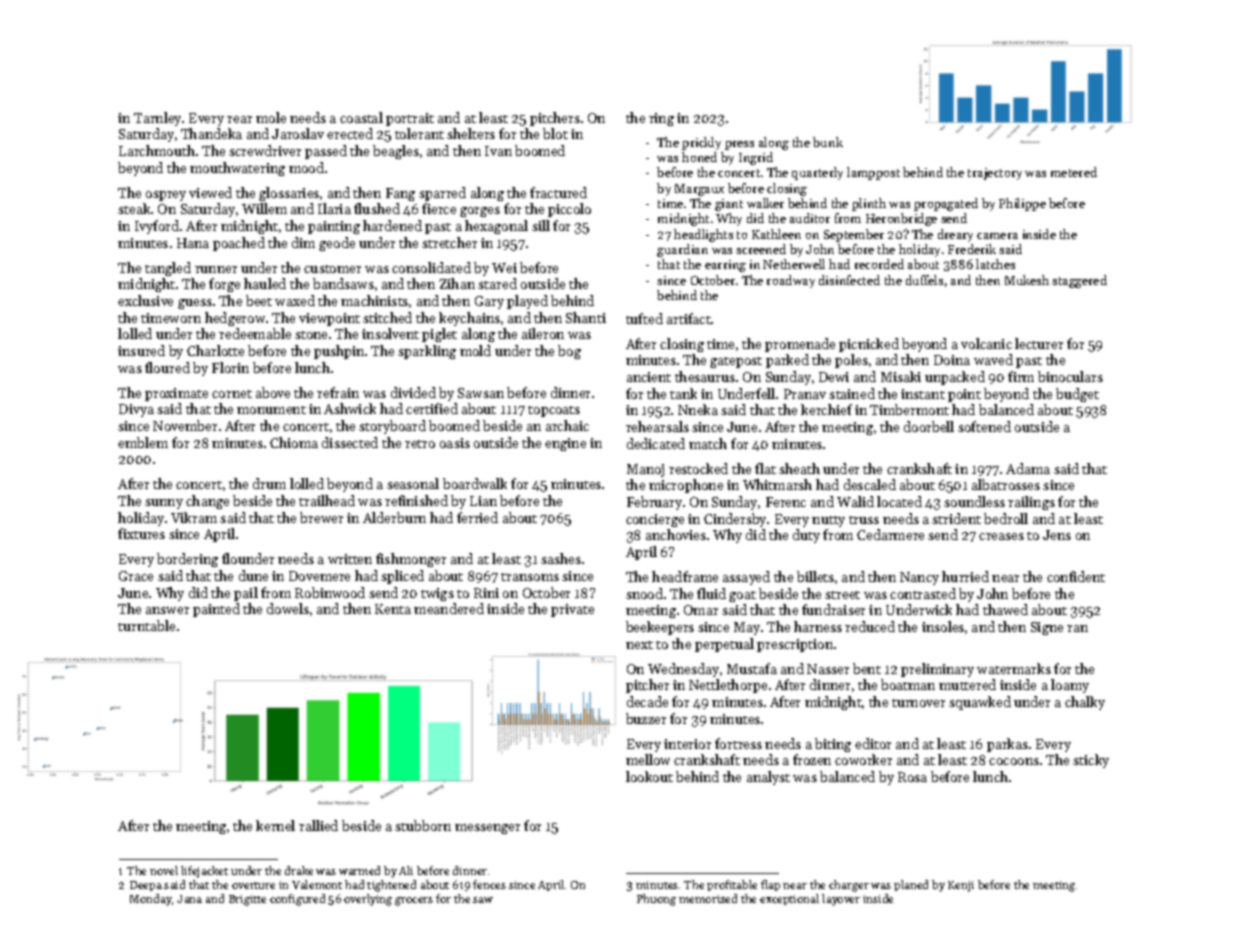  What do you see at coordinates (986, 343) in the image?
I see `volcanic` at bounding box center [986, 343].
